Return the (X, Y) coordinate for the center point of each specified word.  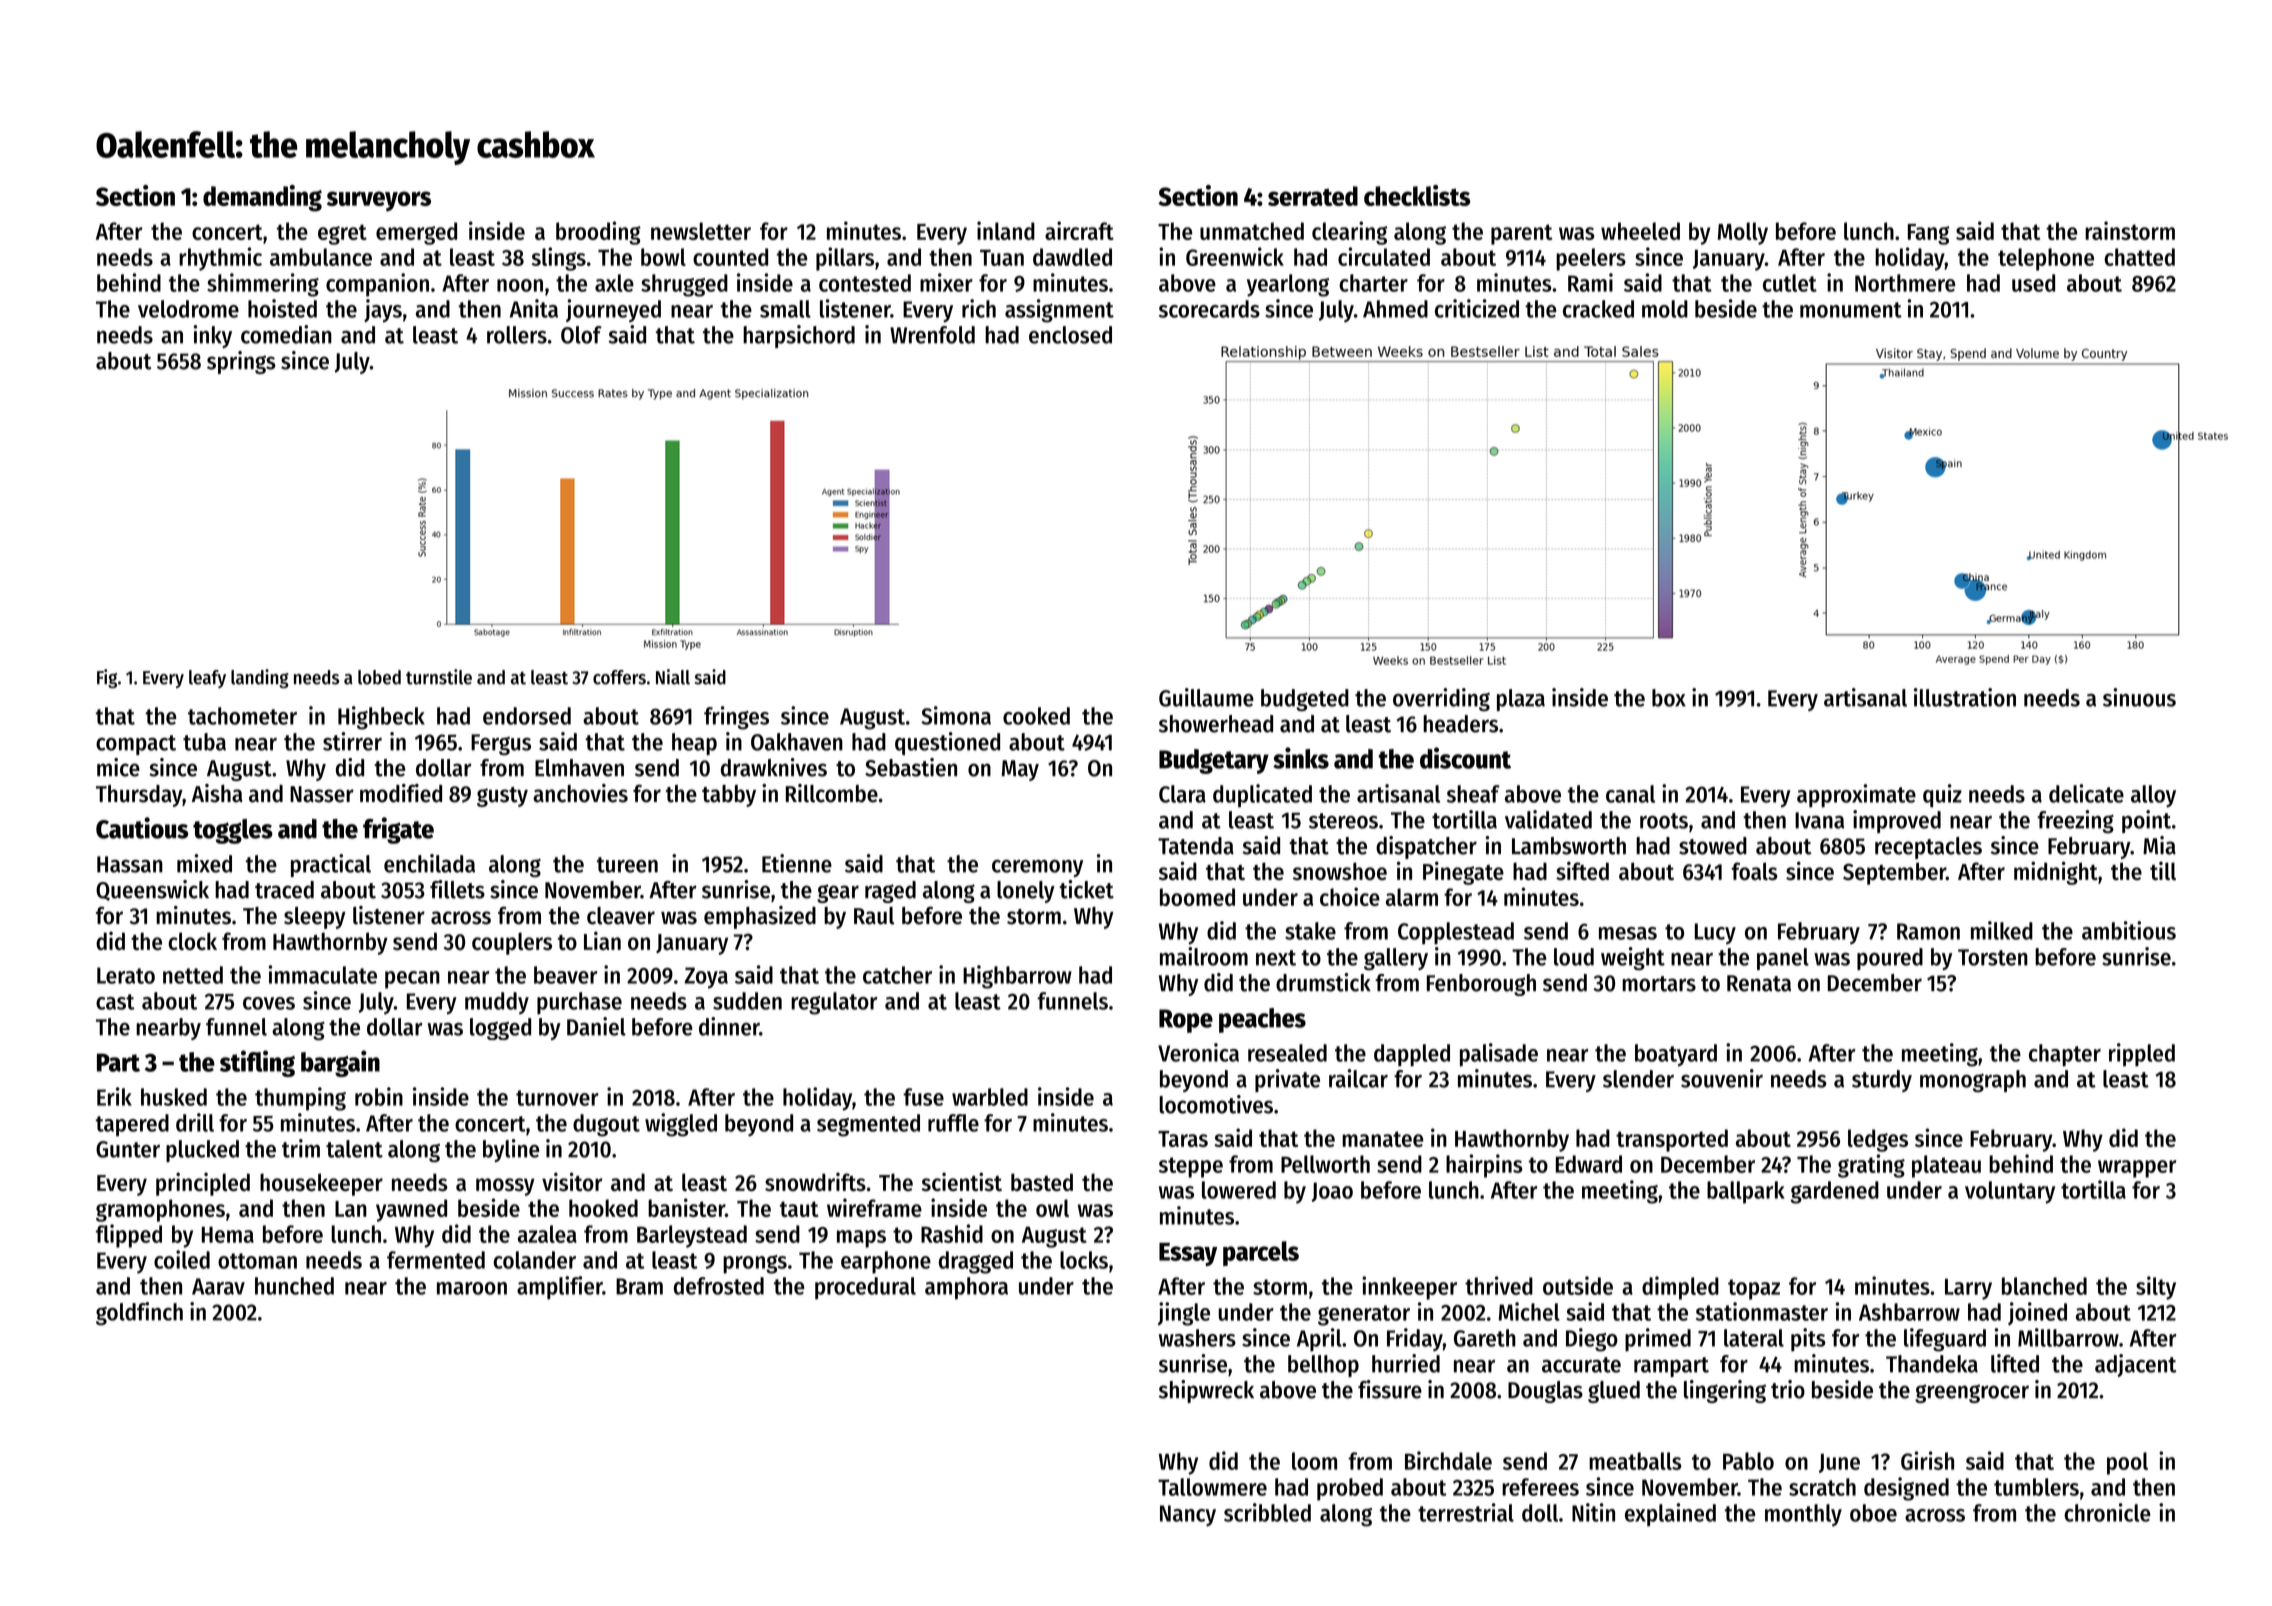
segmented (868, 1125)
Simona (956, 715)
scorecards (1209, 309)
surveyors (379, 201)
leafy (207, 679)
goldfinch (139, 1313)
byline (511, 1150)
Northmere (1905, 283)
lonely (1026, 892)
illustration (1965, 697)
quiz (1942, 796)
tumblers (2036, 1487)
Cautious (142, 828)
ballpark (1746, 1192)
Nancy (1188, 1516)
